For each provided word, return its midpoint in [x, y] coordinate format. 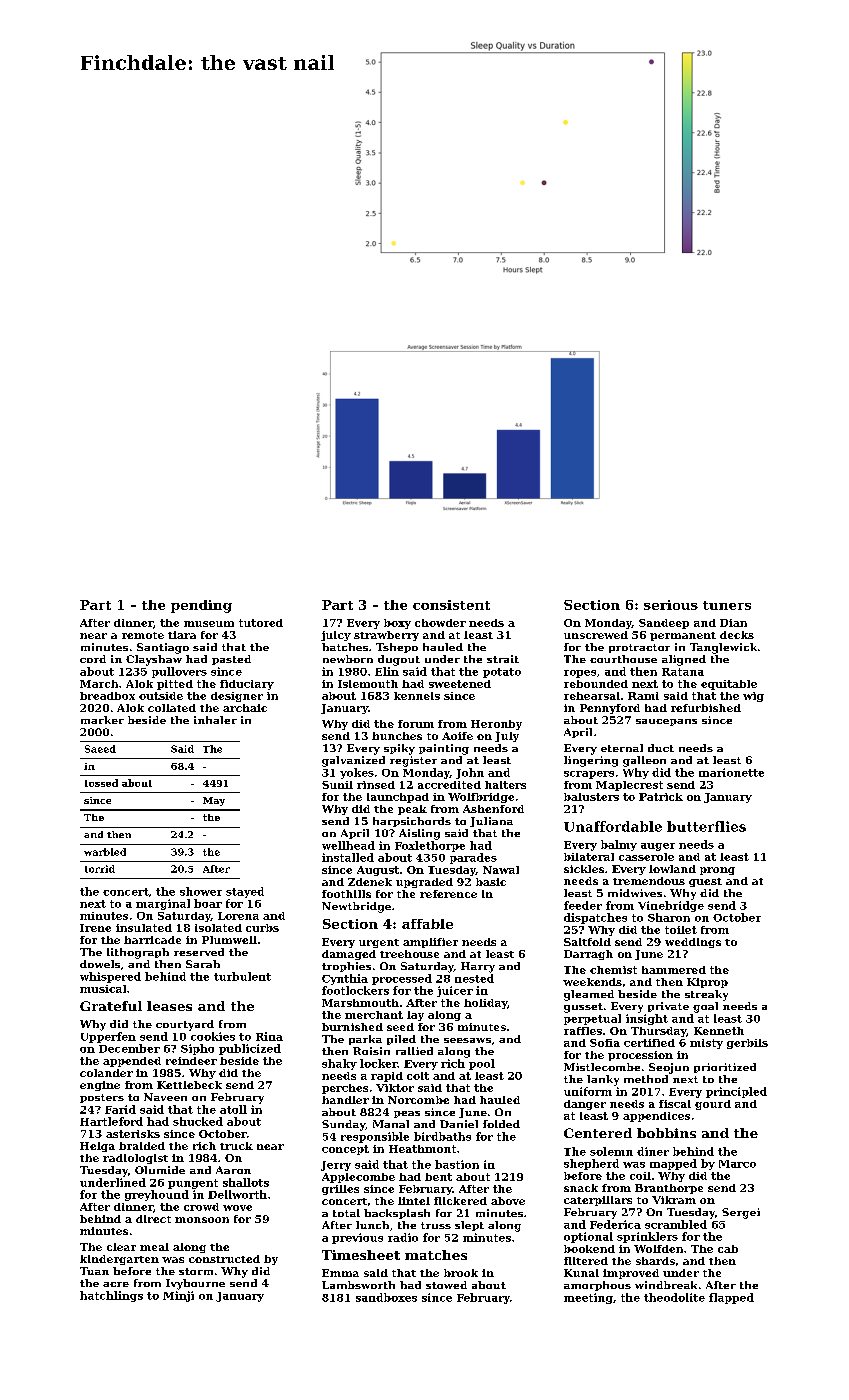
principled [736, 1092]
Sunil [337, 785]
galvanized [353, 761]
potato [502, 673]
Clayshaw [154, 660]
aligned [684, 660]
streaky [706, 995]
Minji [178, 1296]
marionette [731, 772]
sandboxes [386, 1297]
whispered [110, 977]
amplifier [430, 943]
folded [501, 1124]
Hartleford [111, 1121]
